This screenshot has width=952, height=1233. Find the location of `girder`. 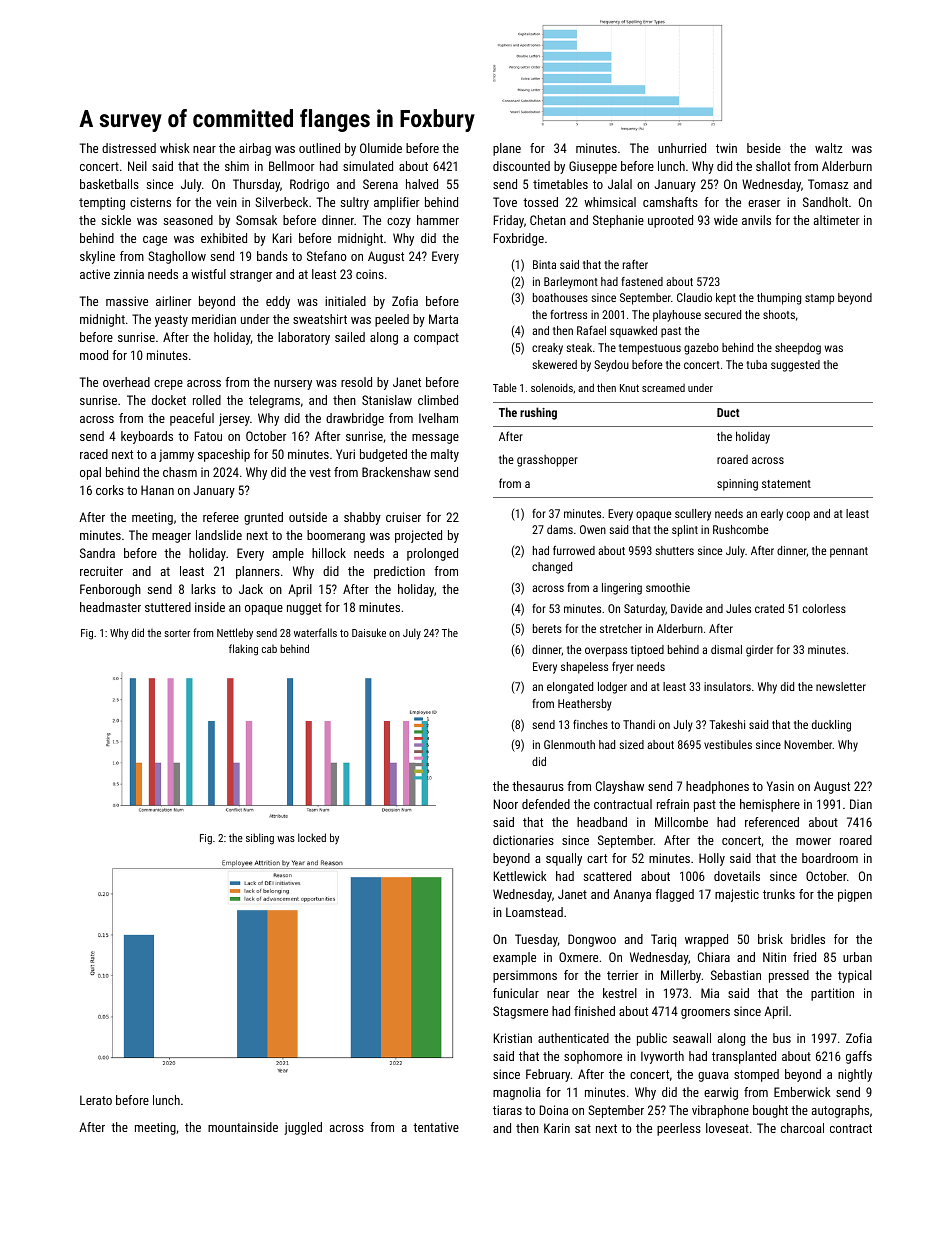

girder is located at coordinates (759, 651).
